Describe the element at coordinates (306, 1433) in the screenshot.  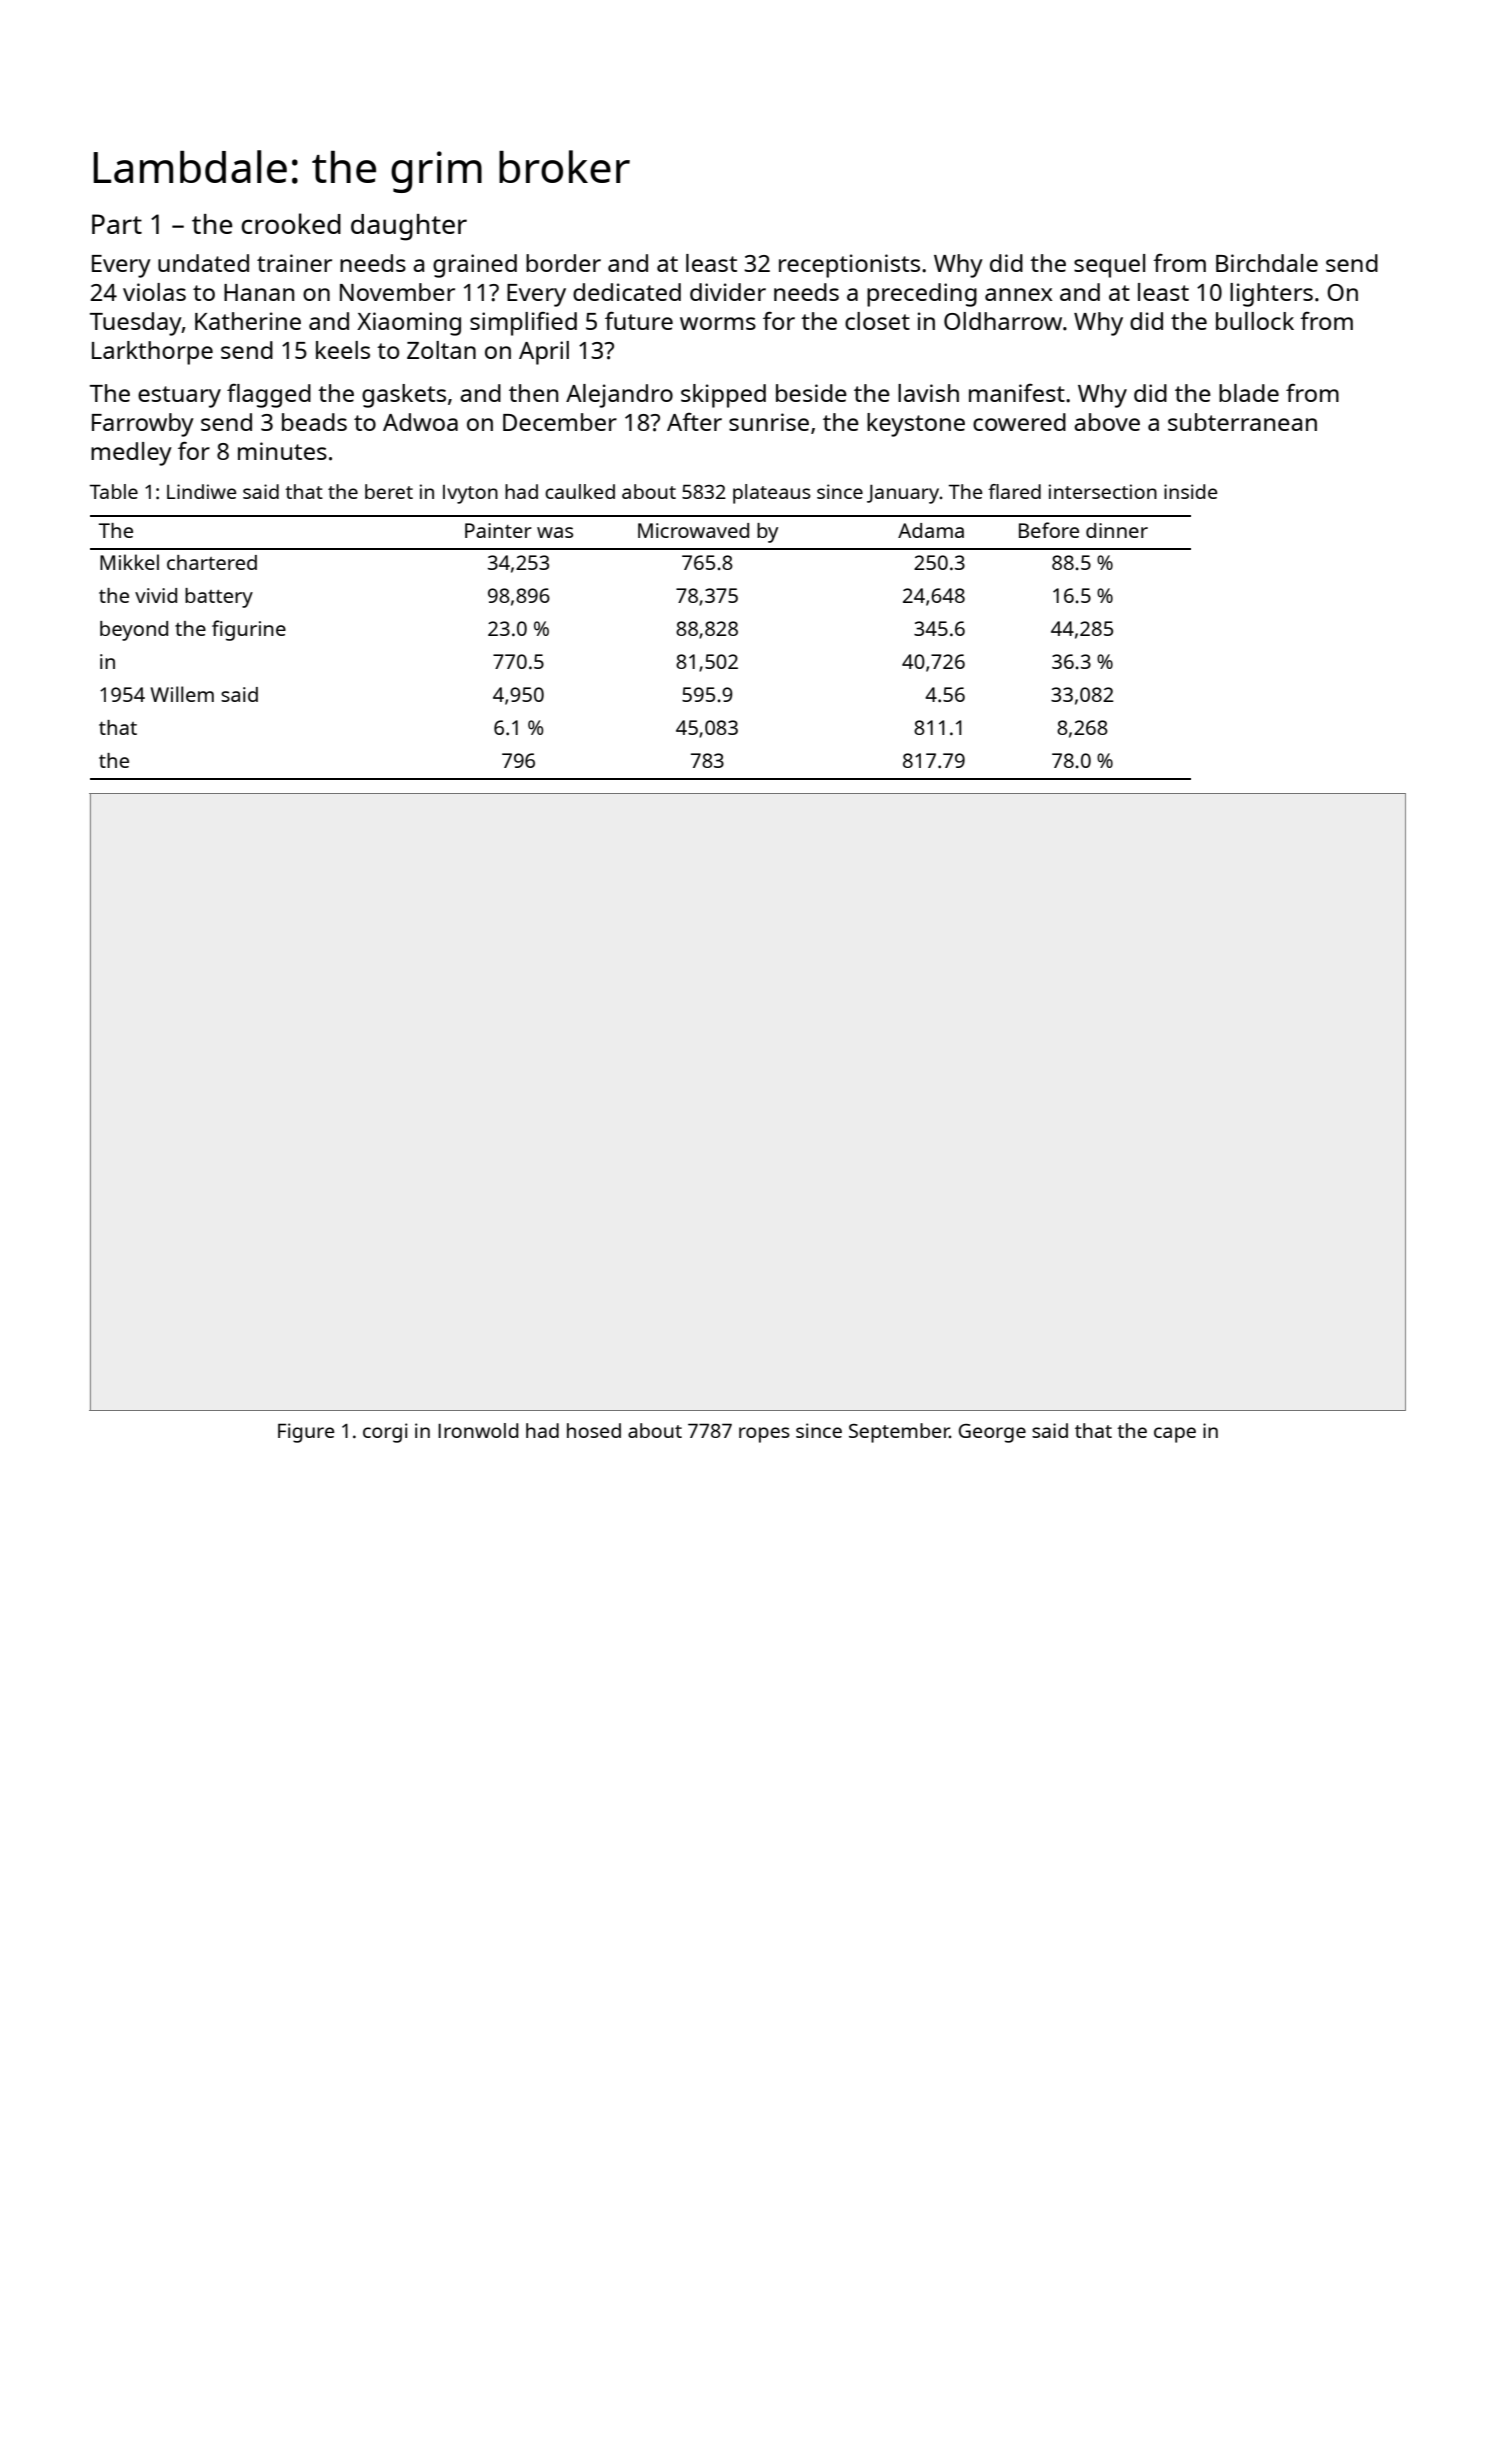
I see `Figure` at that location.
